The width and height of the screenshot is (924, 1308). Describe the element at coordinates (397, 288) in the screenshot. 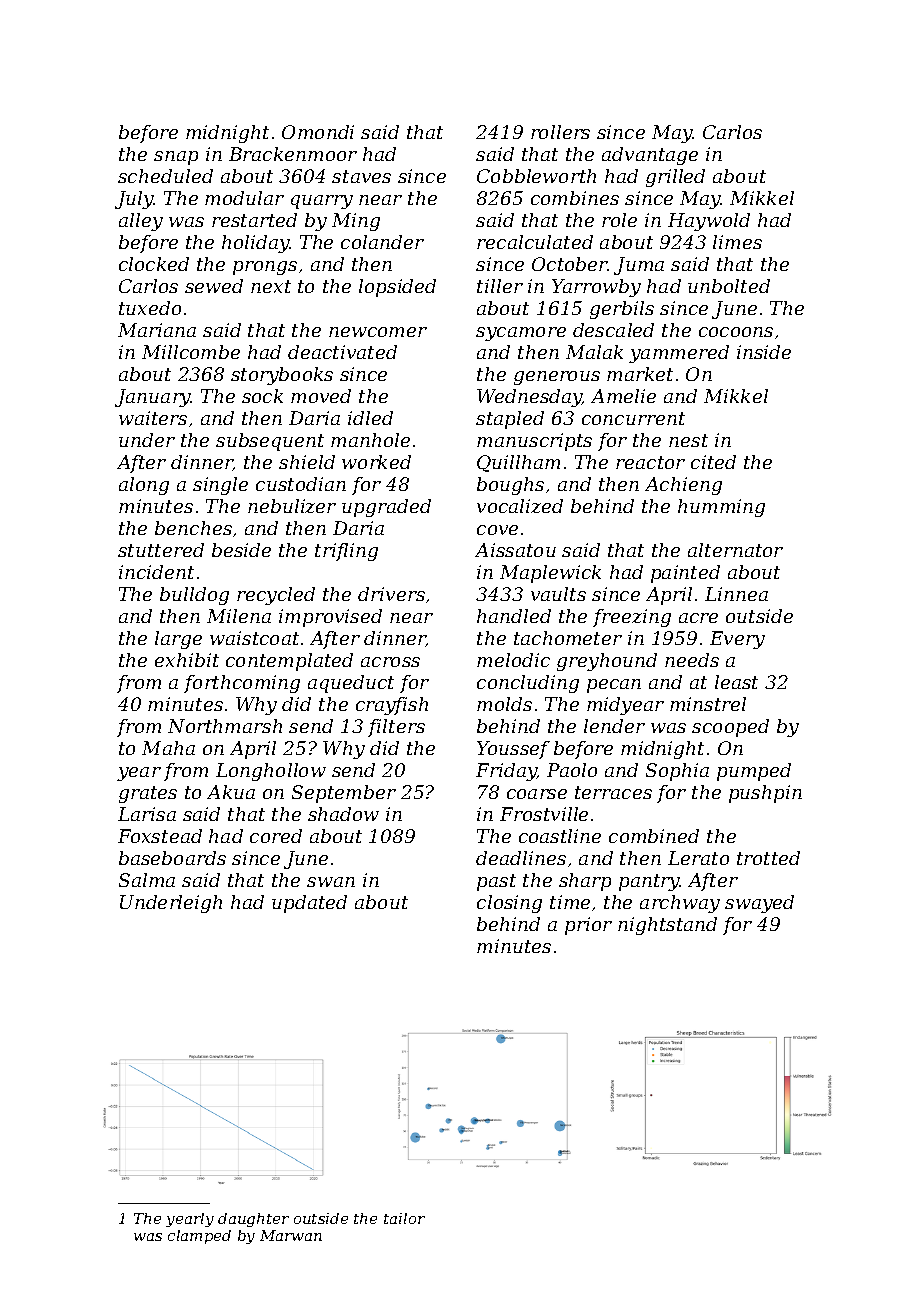

I see `lopsided` at that location.
